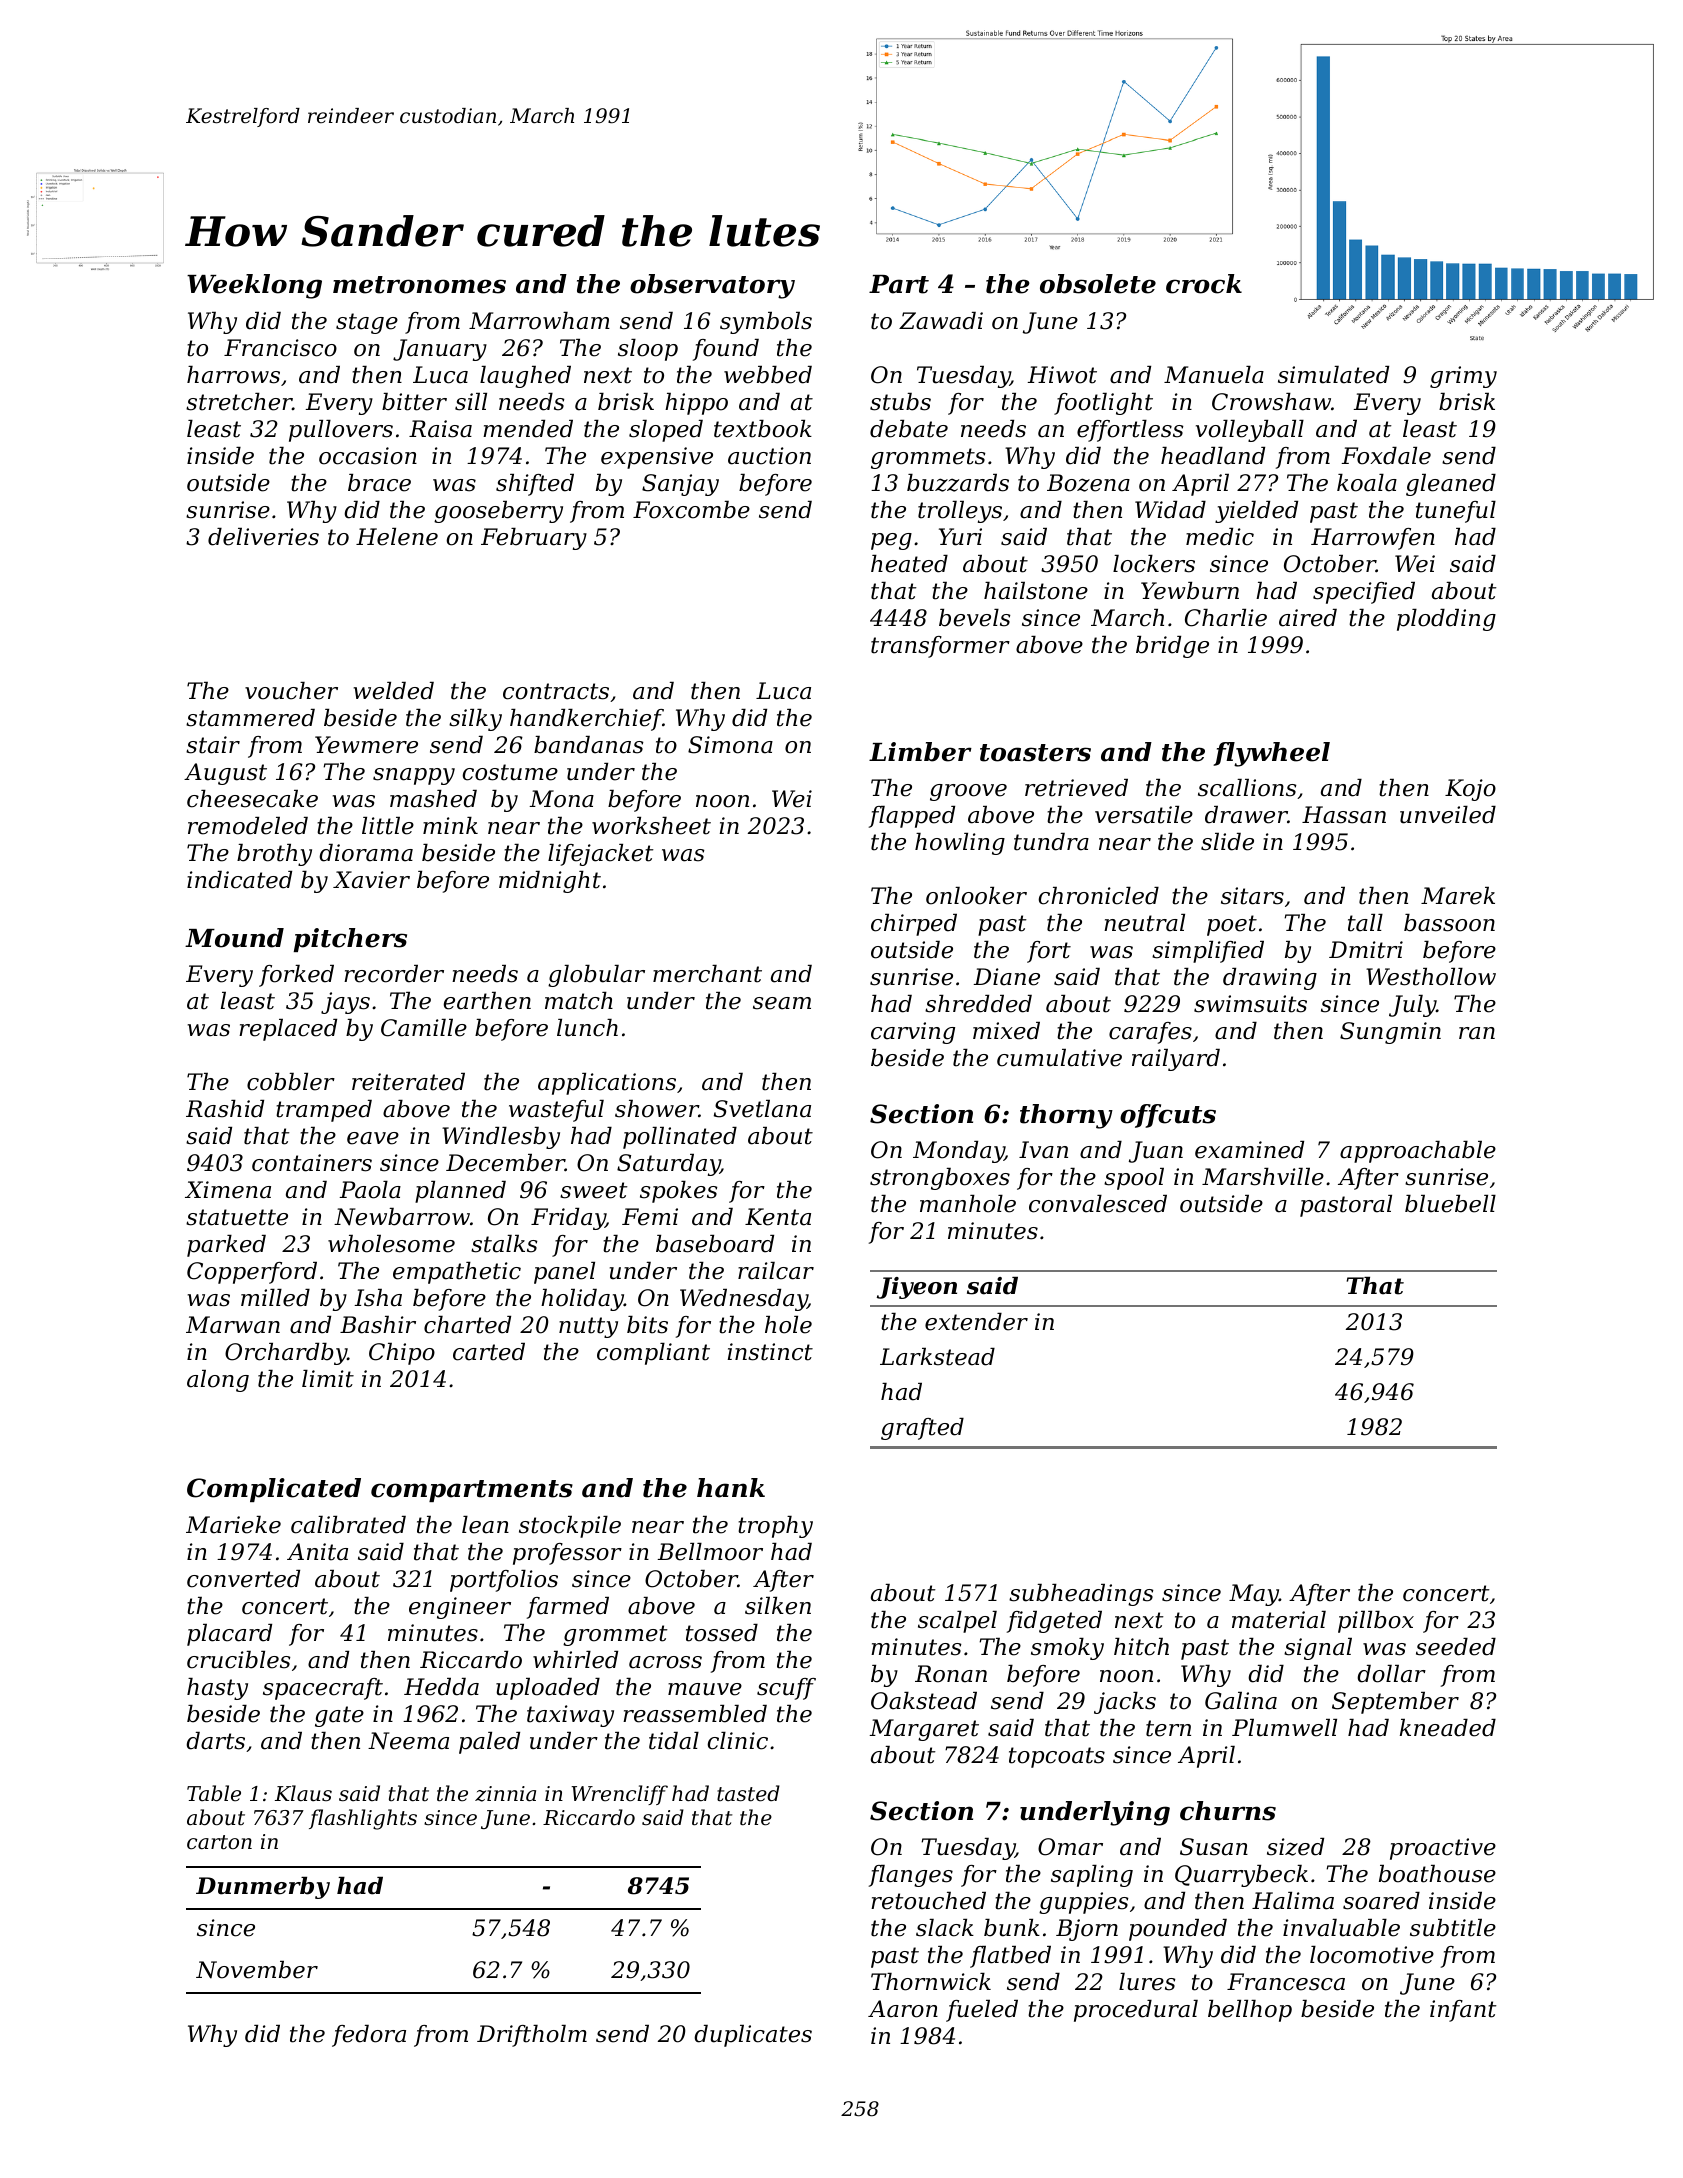 The width and height of the image is (1683, 2178). What do you see at coordinates (239, 402) in the image?
I see `stretcher` at bounding box center [239, 402].
